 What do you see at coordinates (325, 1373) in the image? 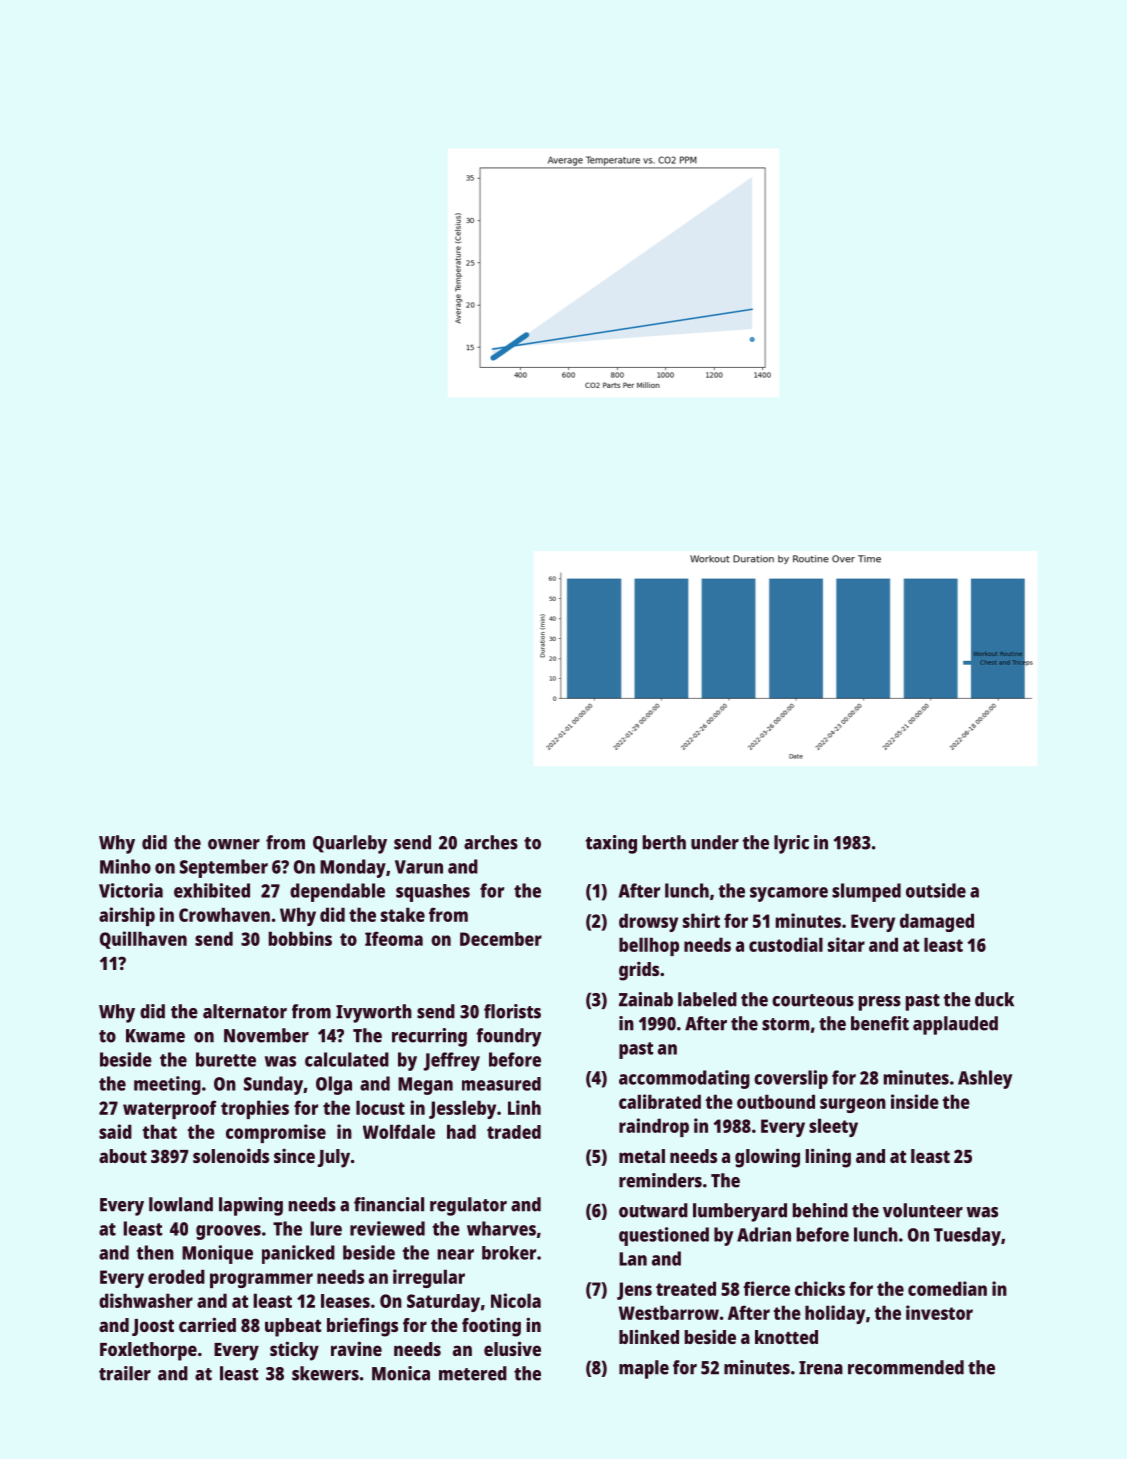
I see `skewers` at bounding box center [325, 1373].
